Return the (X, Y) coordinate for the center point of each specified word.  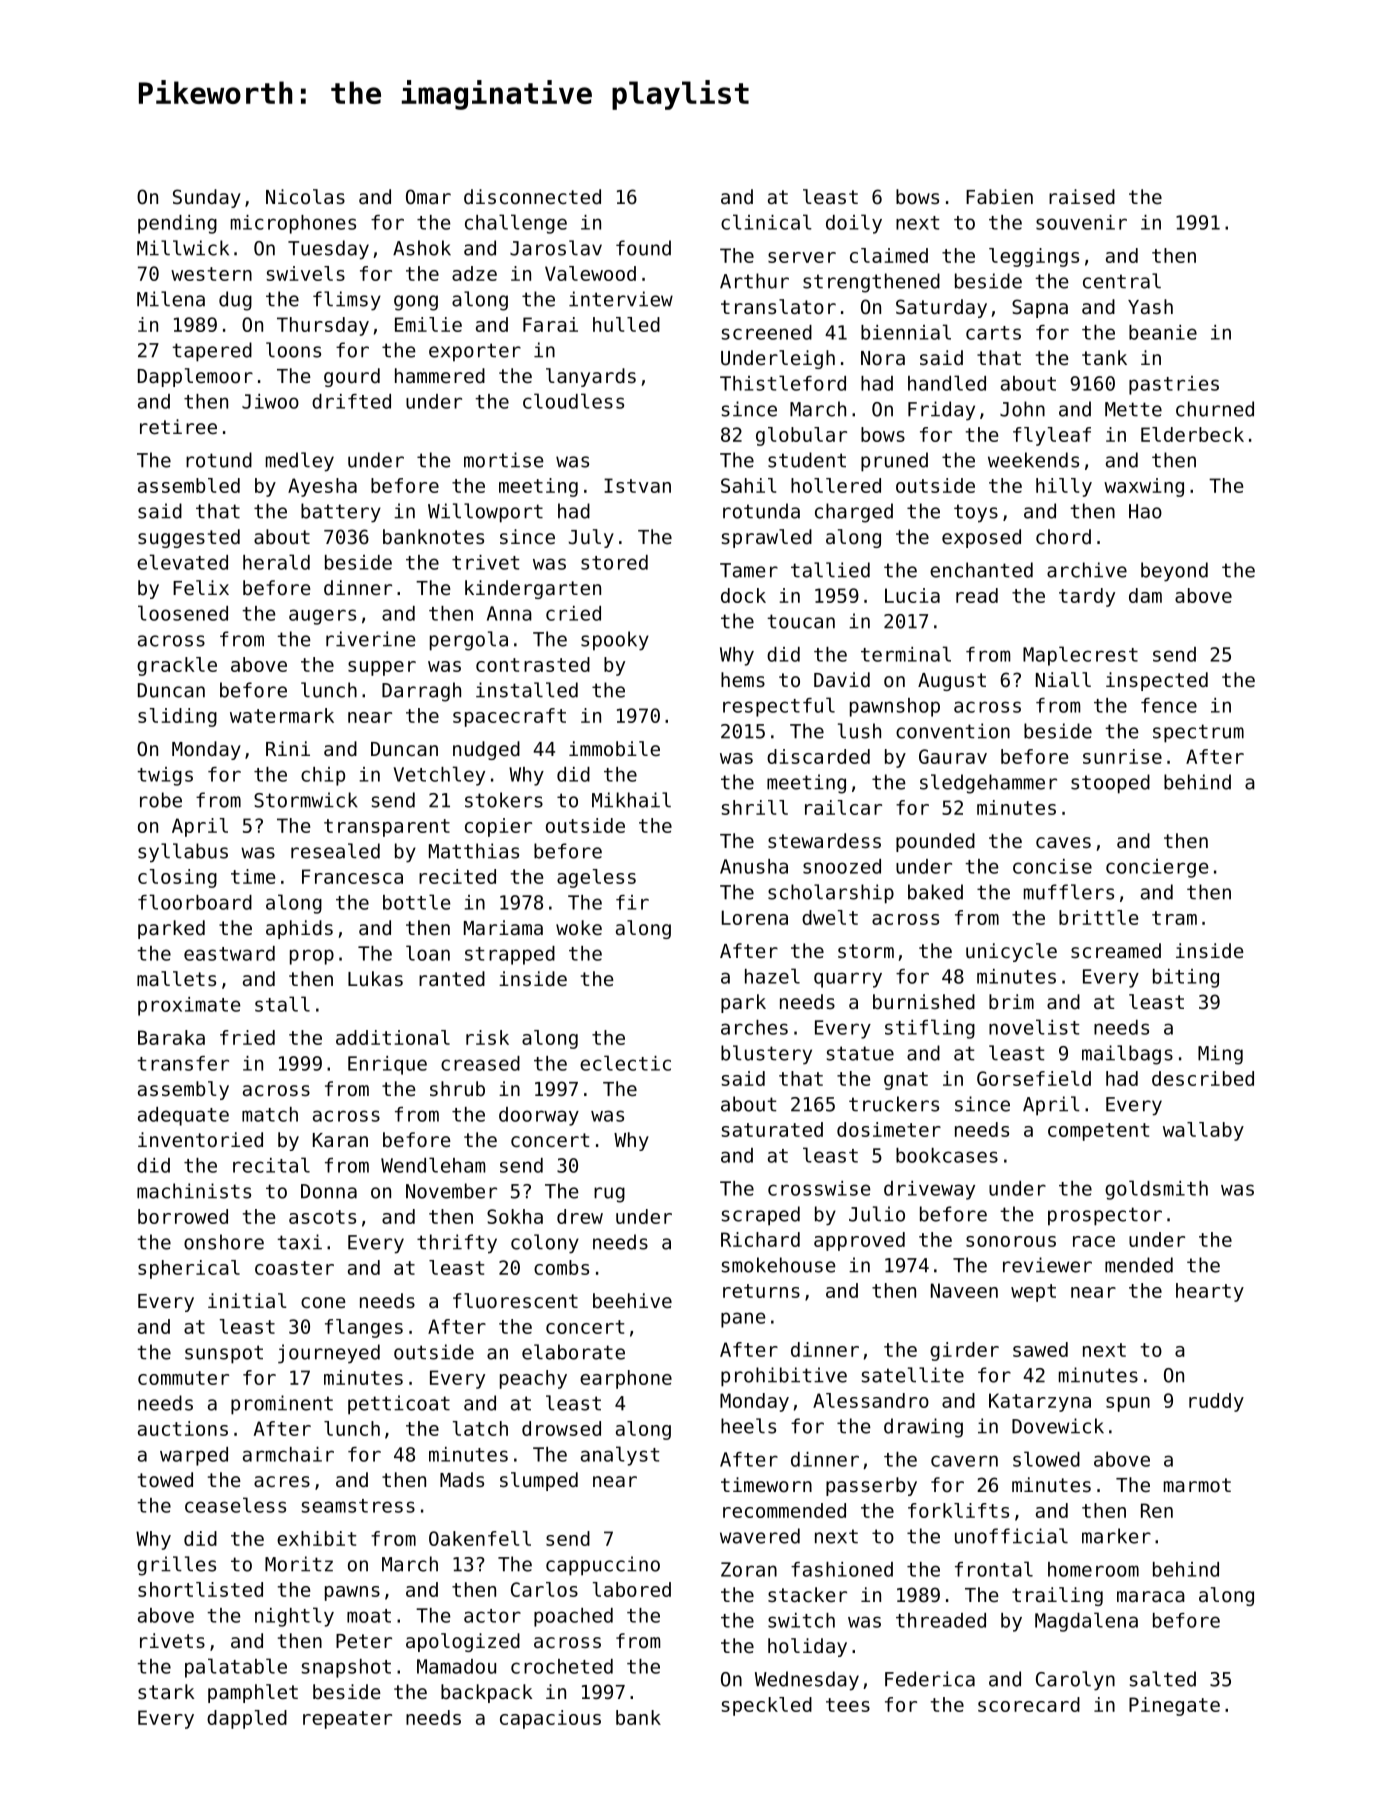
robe (161, 800)
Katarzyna (1040, 1402)
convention (953, 731)
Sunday (207, 198)
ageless (596, 878)
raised (1082, 197)
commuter (183, 1378)
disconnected (532, 197)
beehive (632, 1301)
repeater (347, 1720)
